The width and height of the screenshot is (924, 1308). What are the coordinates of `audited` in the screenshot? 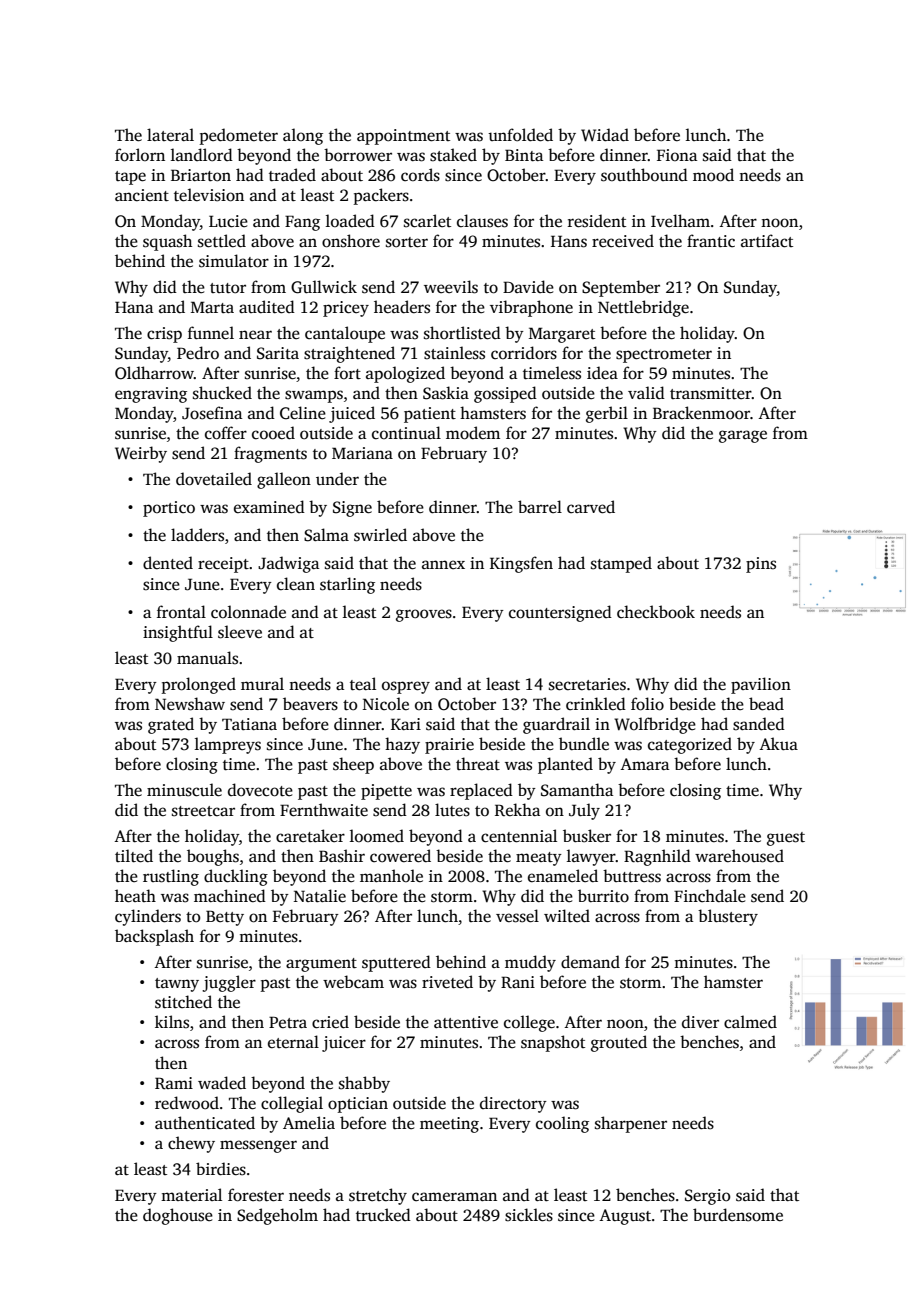 It's located at (267, 307).
